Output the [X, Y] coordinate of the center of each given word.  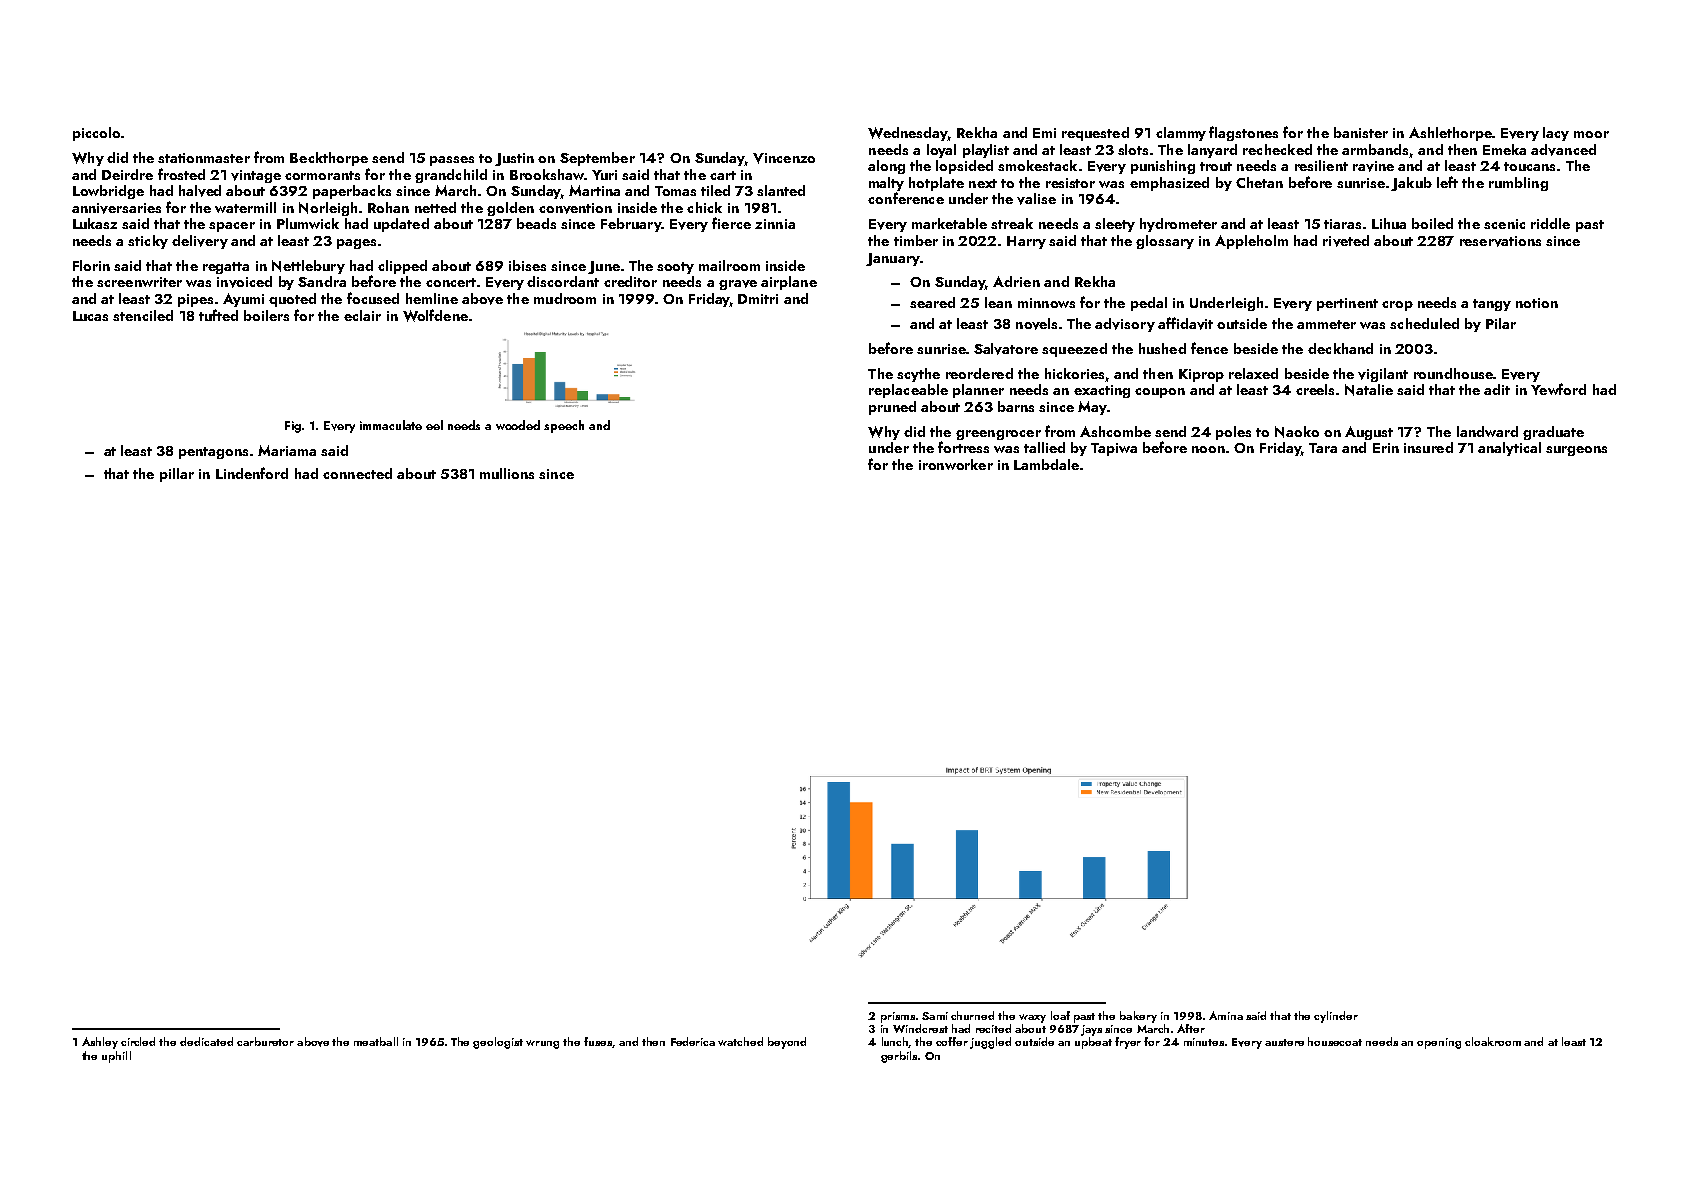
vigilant [1383, 375]
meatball [376, 1041]
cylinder [1336, 1017]
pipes [195, 300]
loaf [1060, 1015]
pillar [177, 475]
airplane [789, 283]
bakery [1138, 1017]
